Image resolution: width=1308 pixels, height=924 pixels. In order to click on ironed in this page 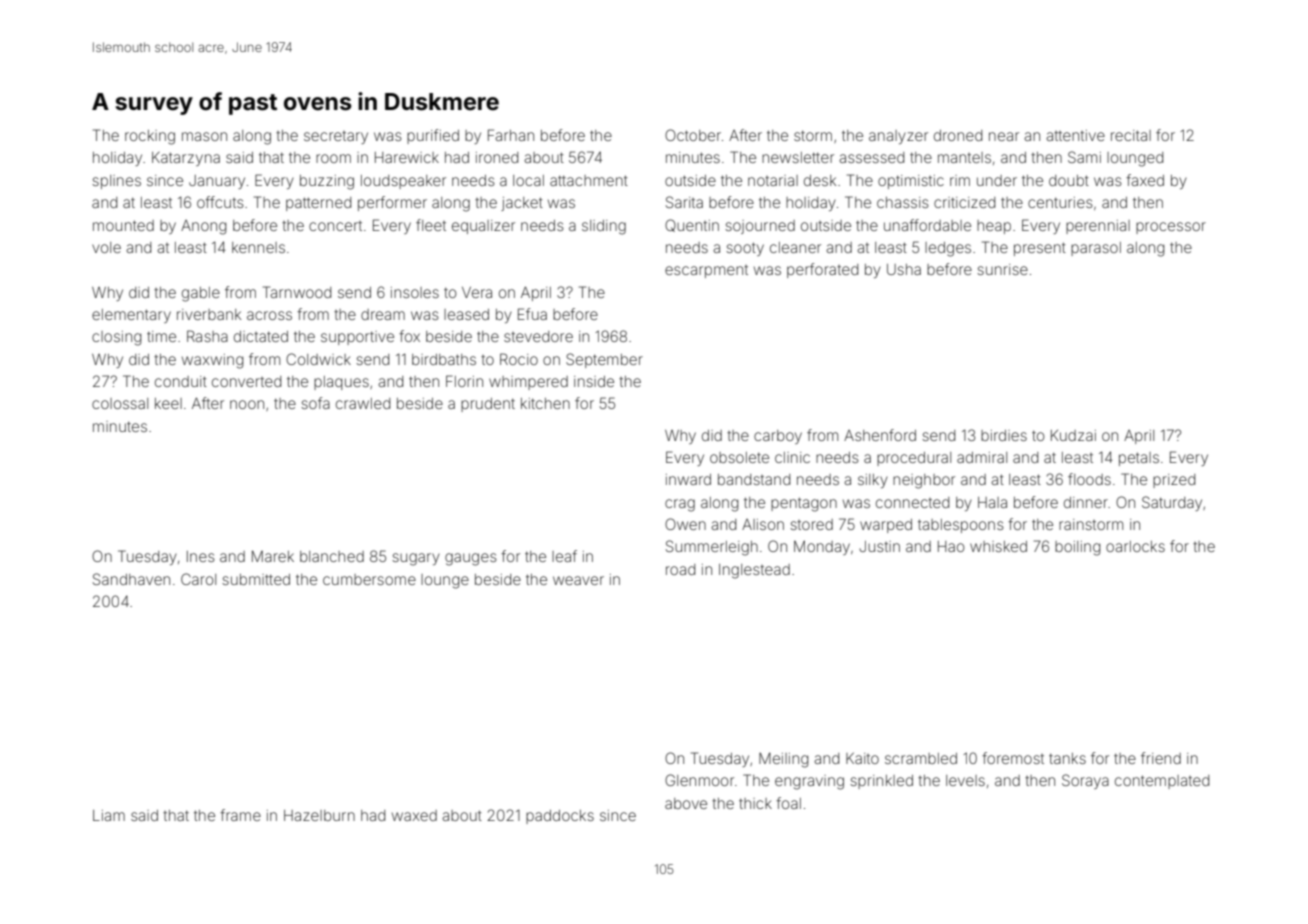, I will do `click(497, 157)`.
